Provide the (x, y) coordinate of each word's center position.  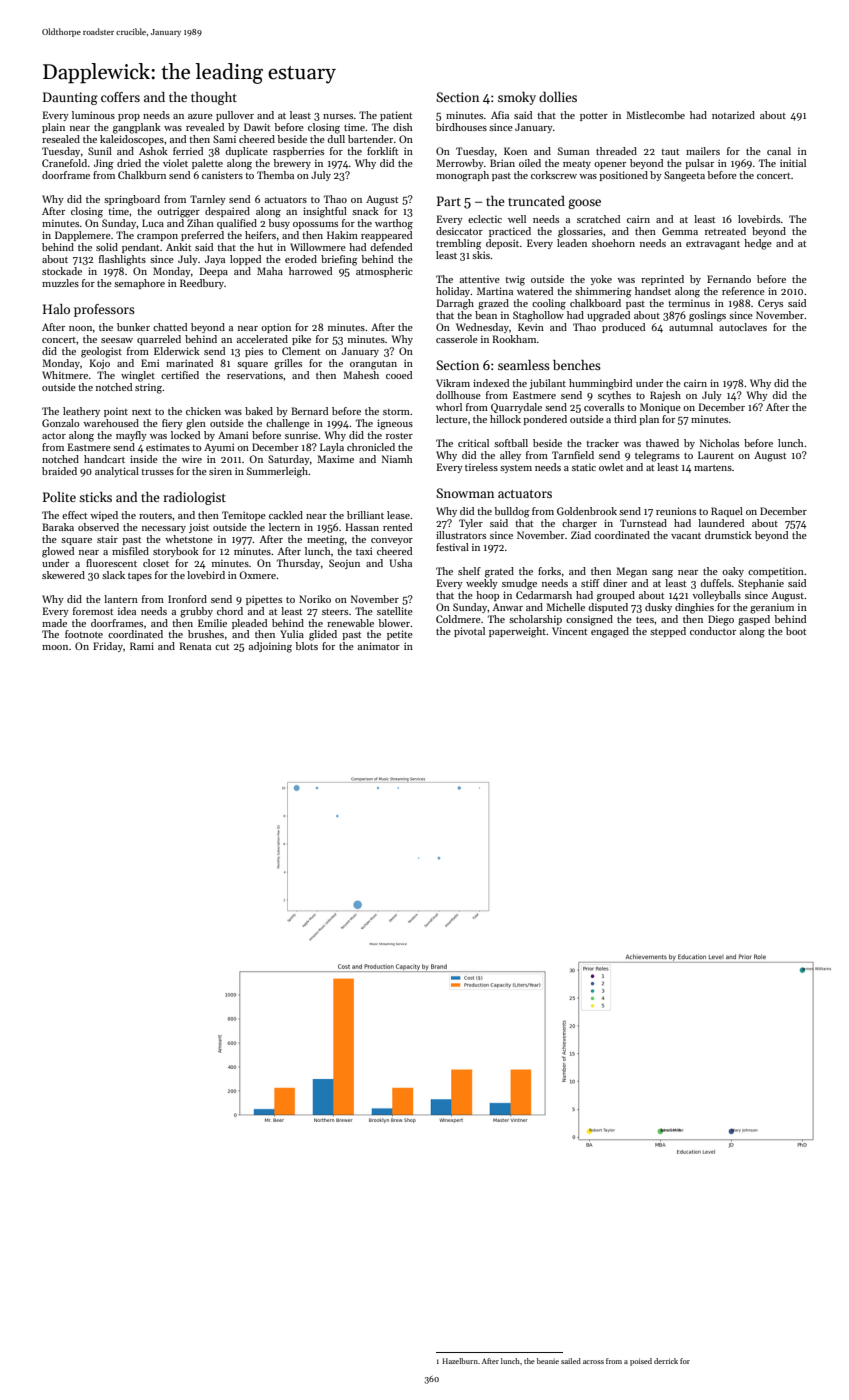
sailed (571, 1361)
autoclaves (743, 327)
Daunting (70, 98)
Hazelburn (460, 1361)
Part (449, 201)
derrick (666, 1361)
